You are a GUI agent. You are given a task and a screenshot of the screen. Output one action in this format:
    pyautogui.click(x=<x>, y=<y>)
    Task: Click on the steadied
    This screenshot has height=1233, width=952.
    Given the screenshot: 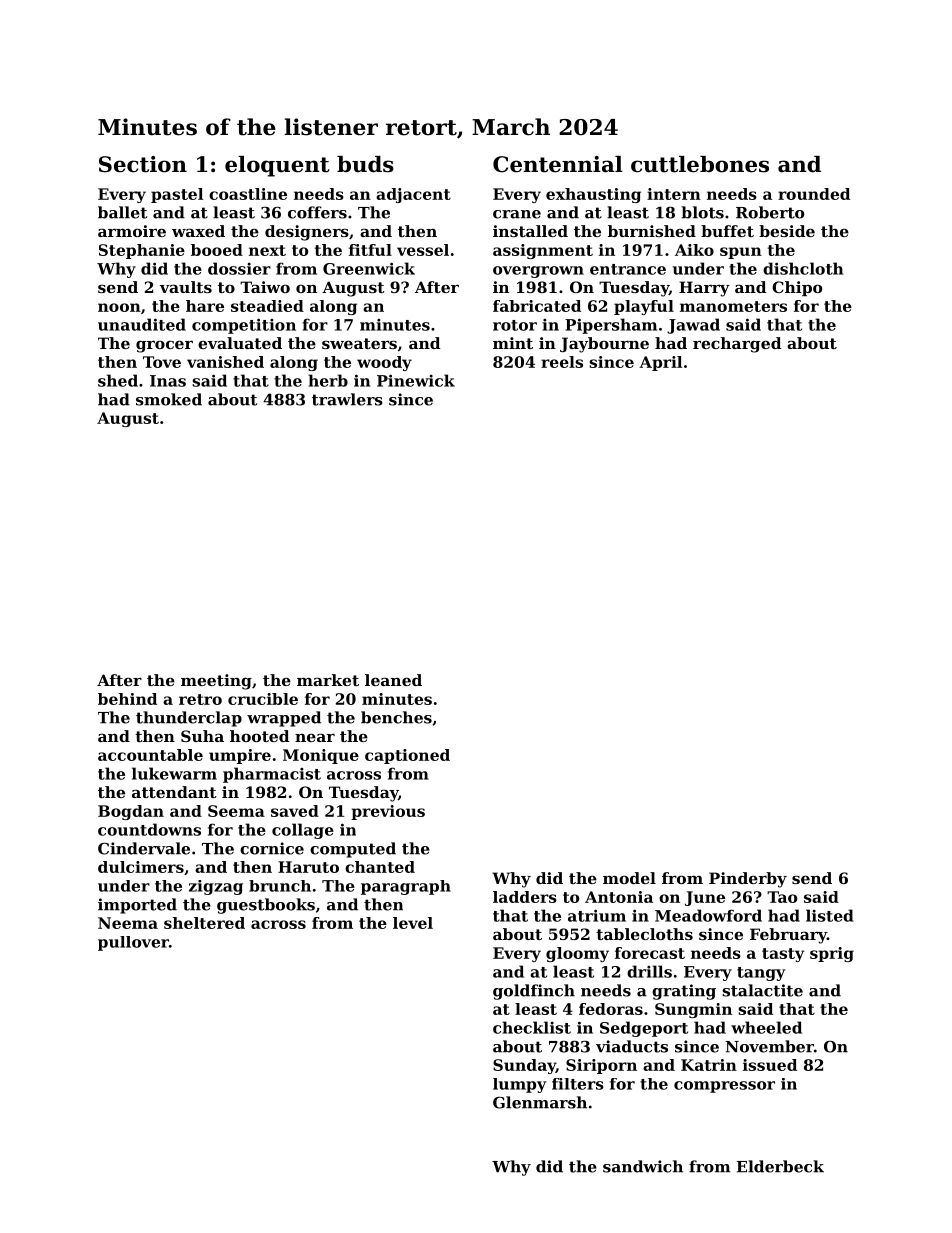 What is the action you would take?
    pyautogui.click(x=267, y=306)
